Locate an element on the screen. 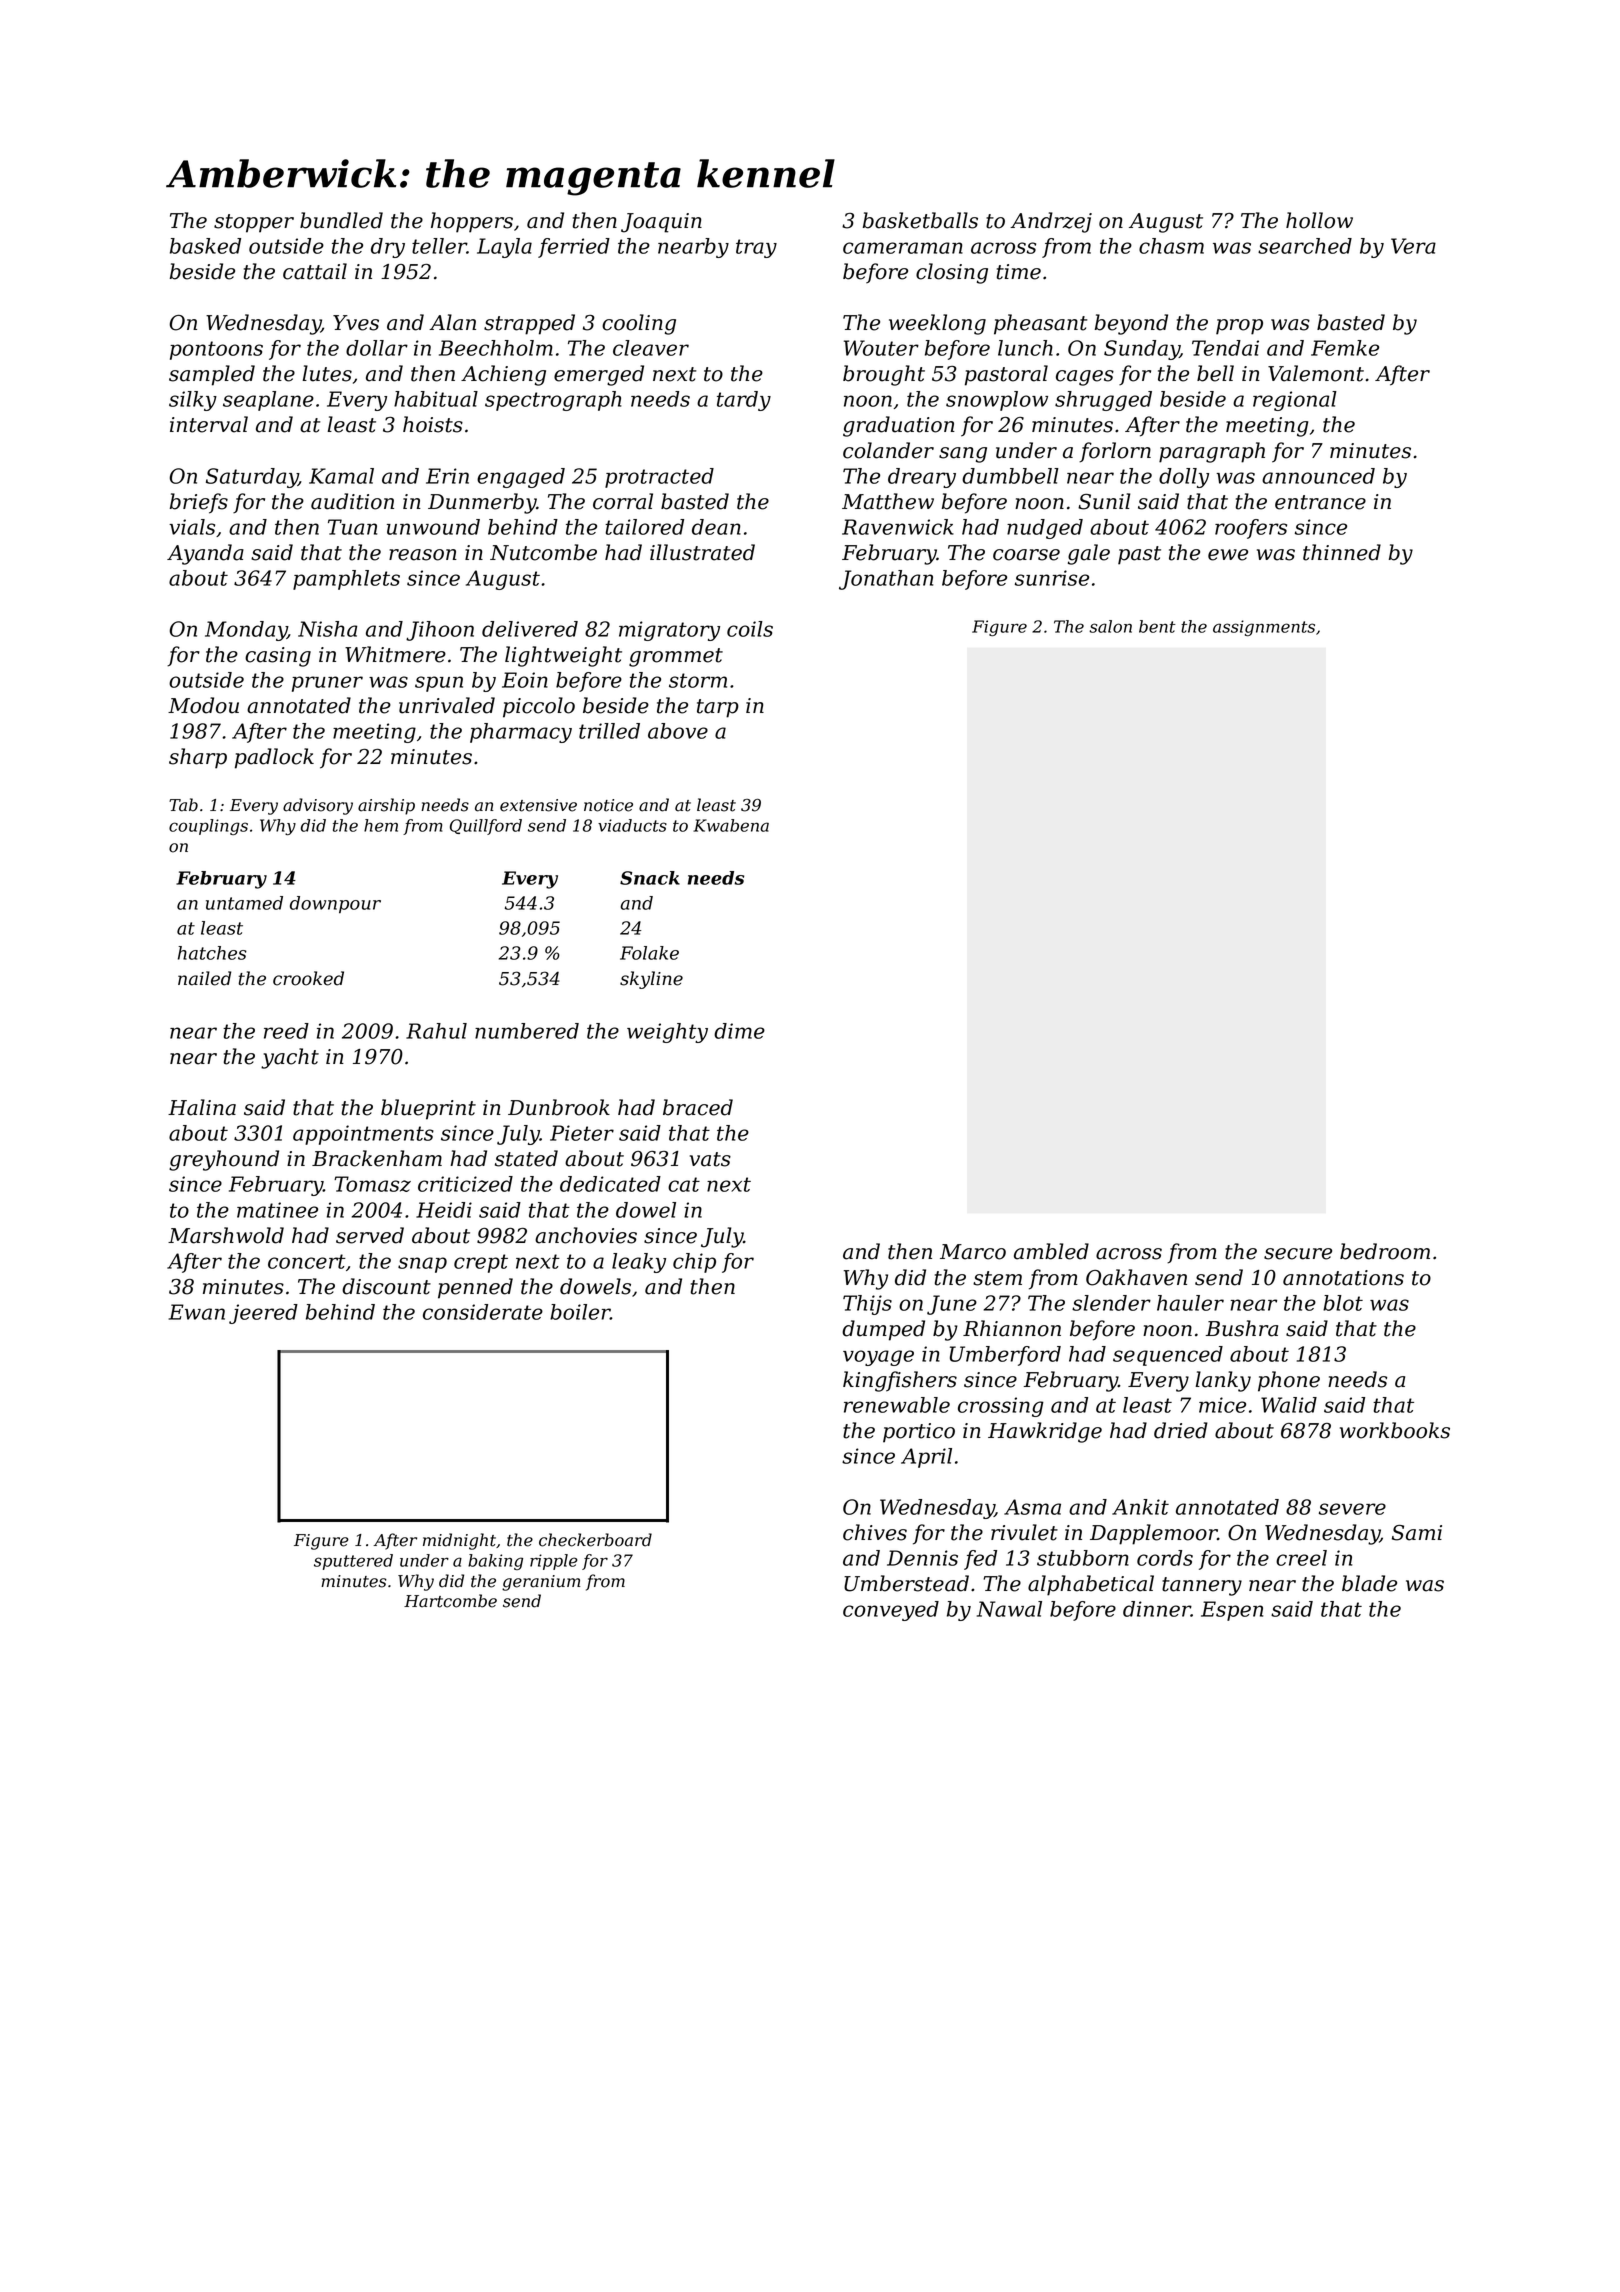 The image size is (1620, 2292). Hartcombe is located at coordinates (450, 1601).
